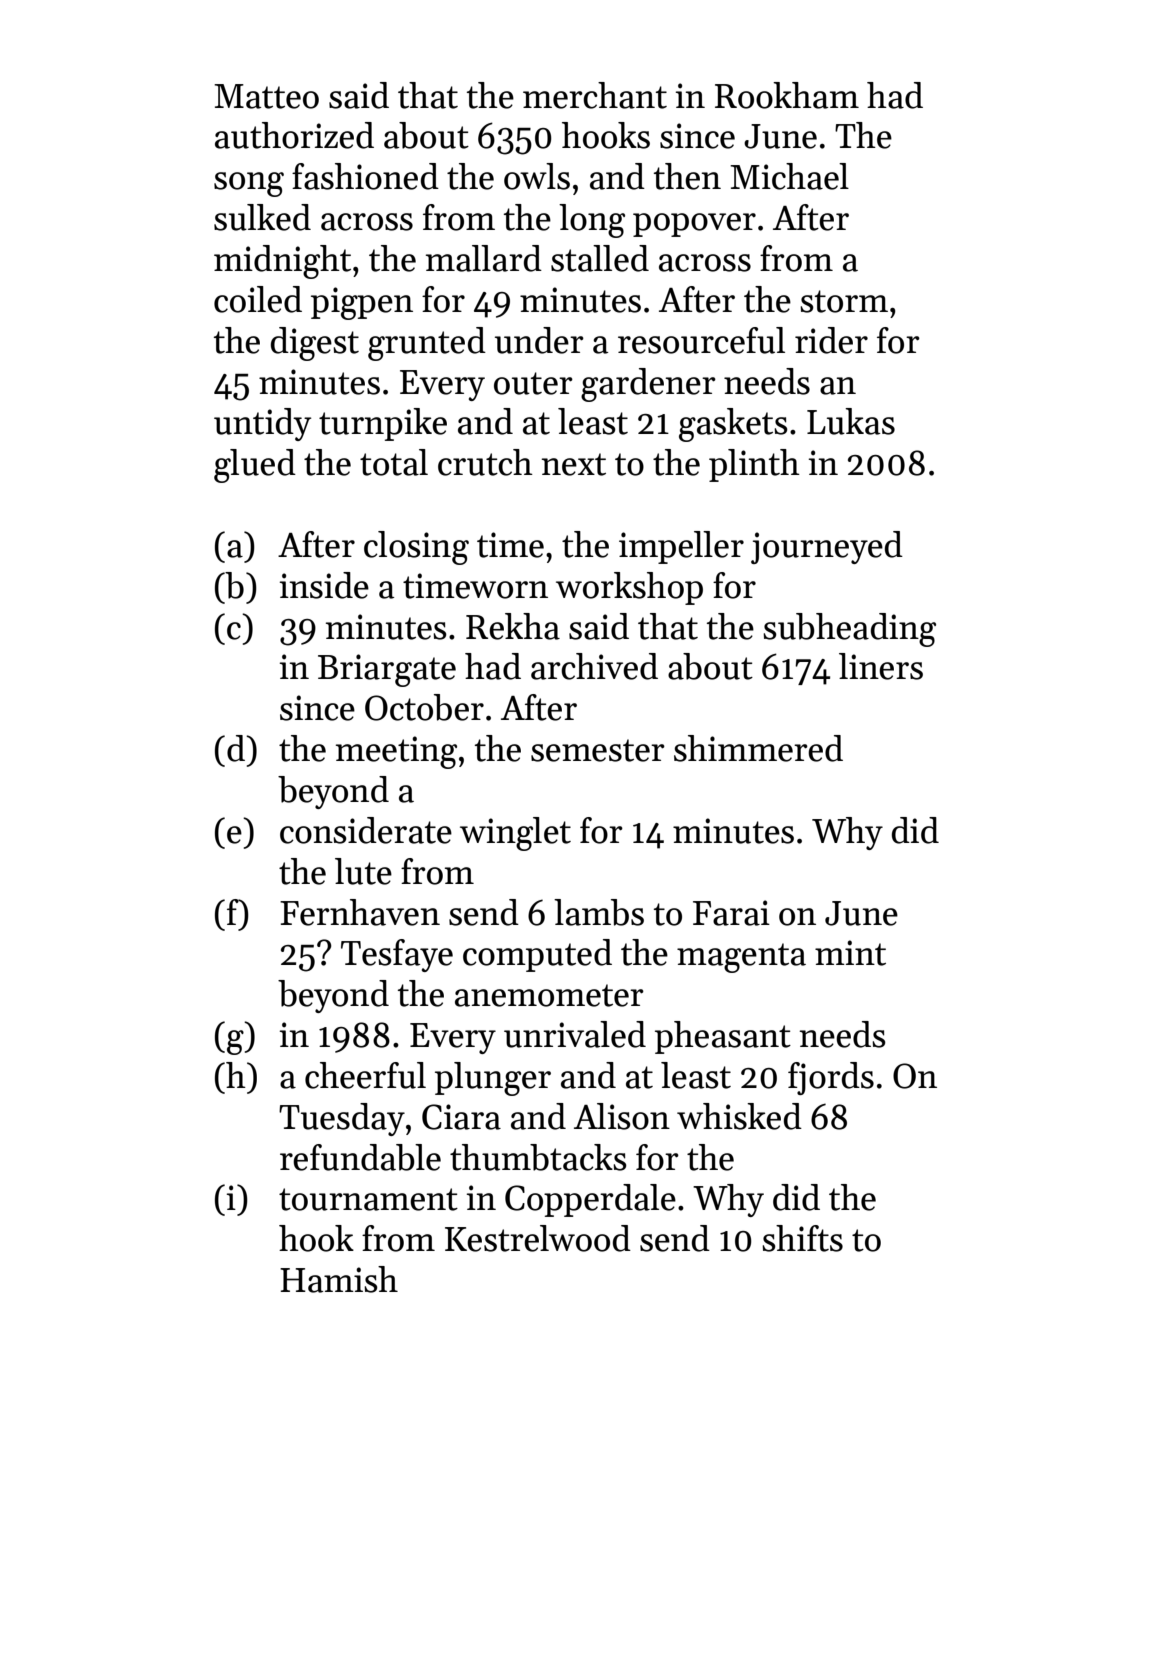  What do you see at coordinates (538, 1238) in the document?
I see `Kestrelwood` at bounding box center [538, 1238].
